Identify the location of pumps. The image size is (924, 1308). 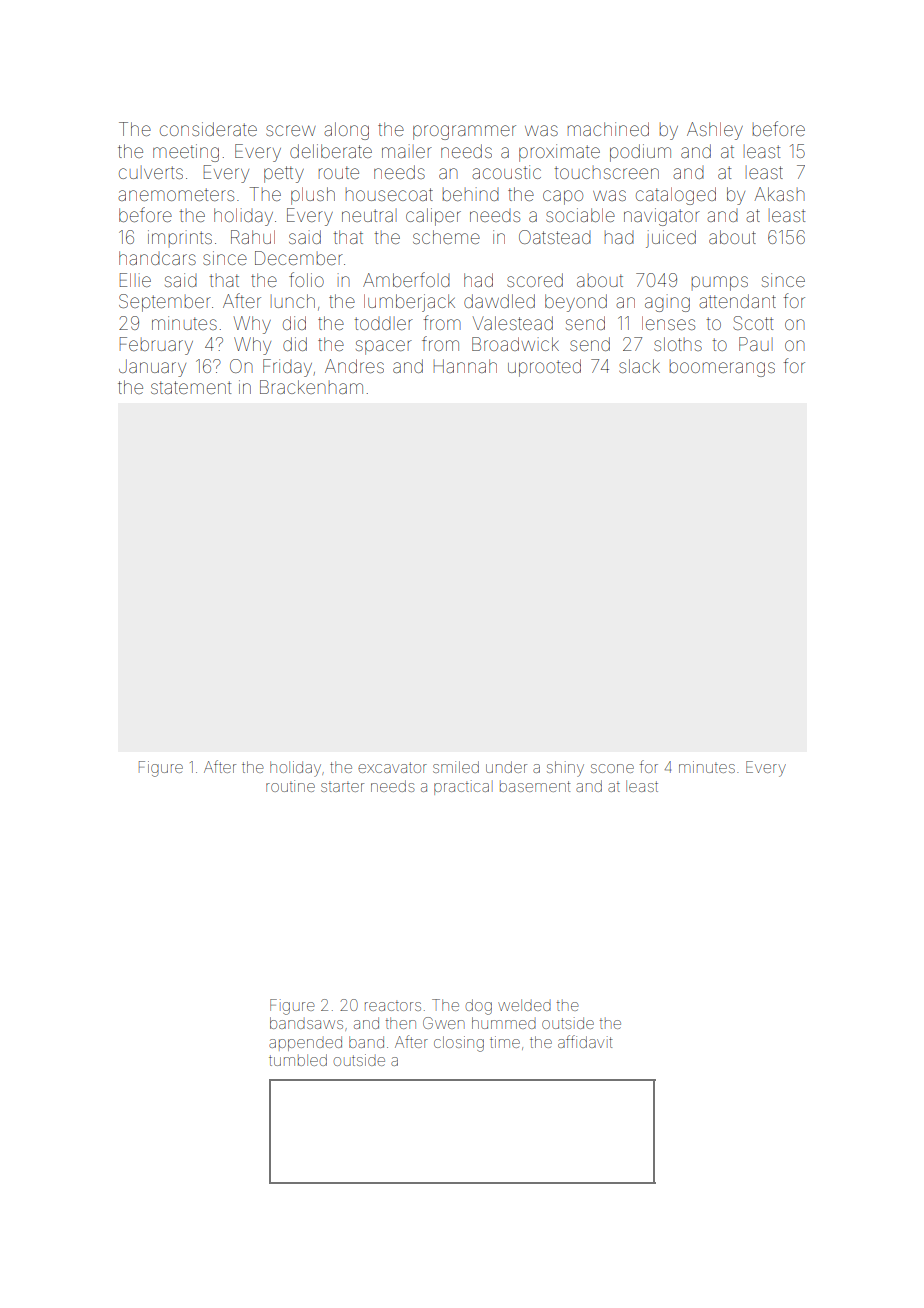
(720, 283).
